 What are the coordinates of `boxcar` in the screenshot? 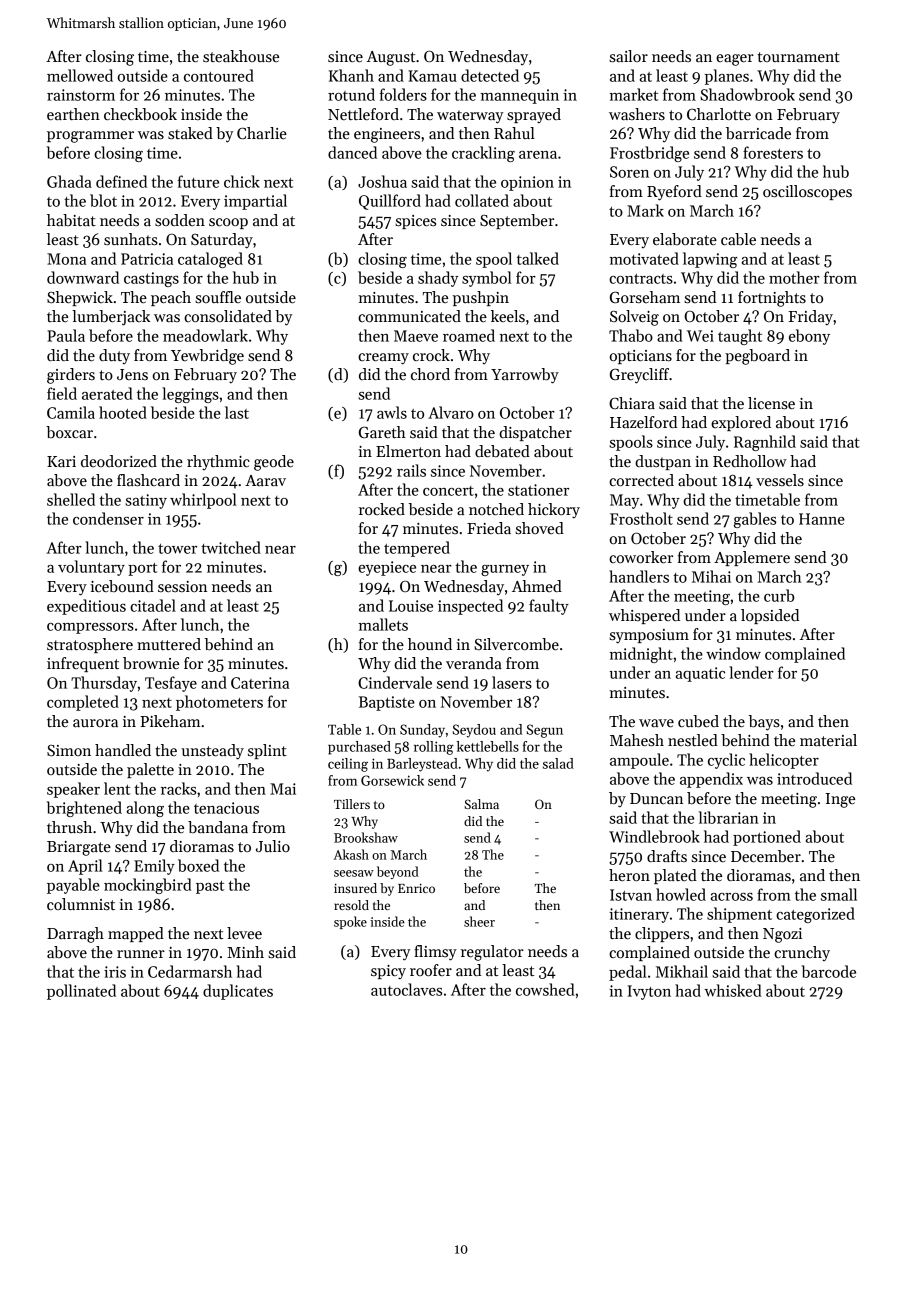 It's located at (69, 432).
